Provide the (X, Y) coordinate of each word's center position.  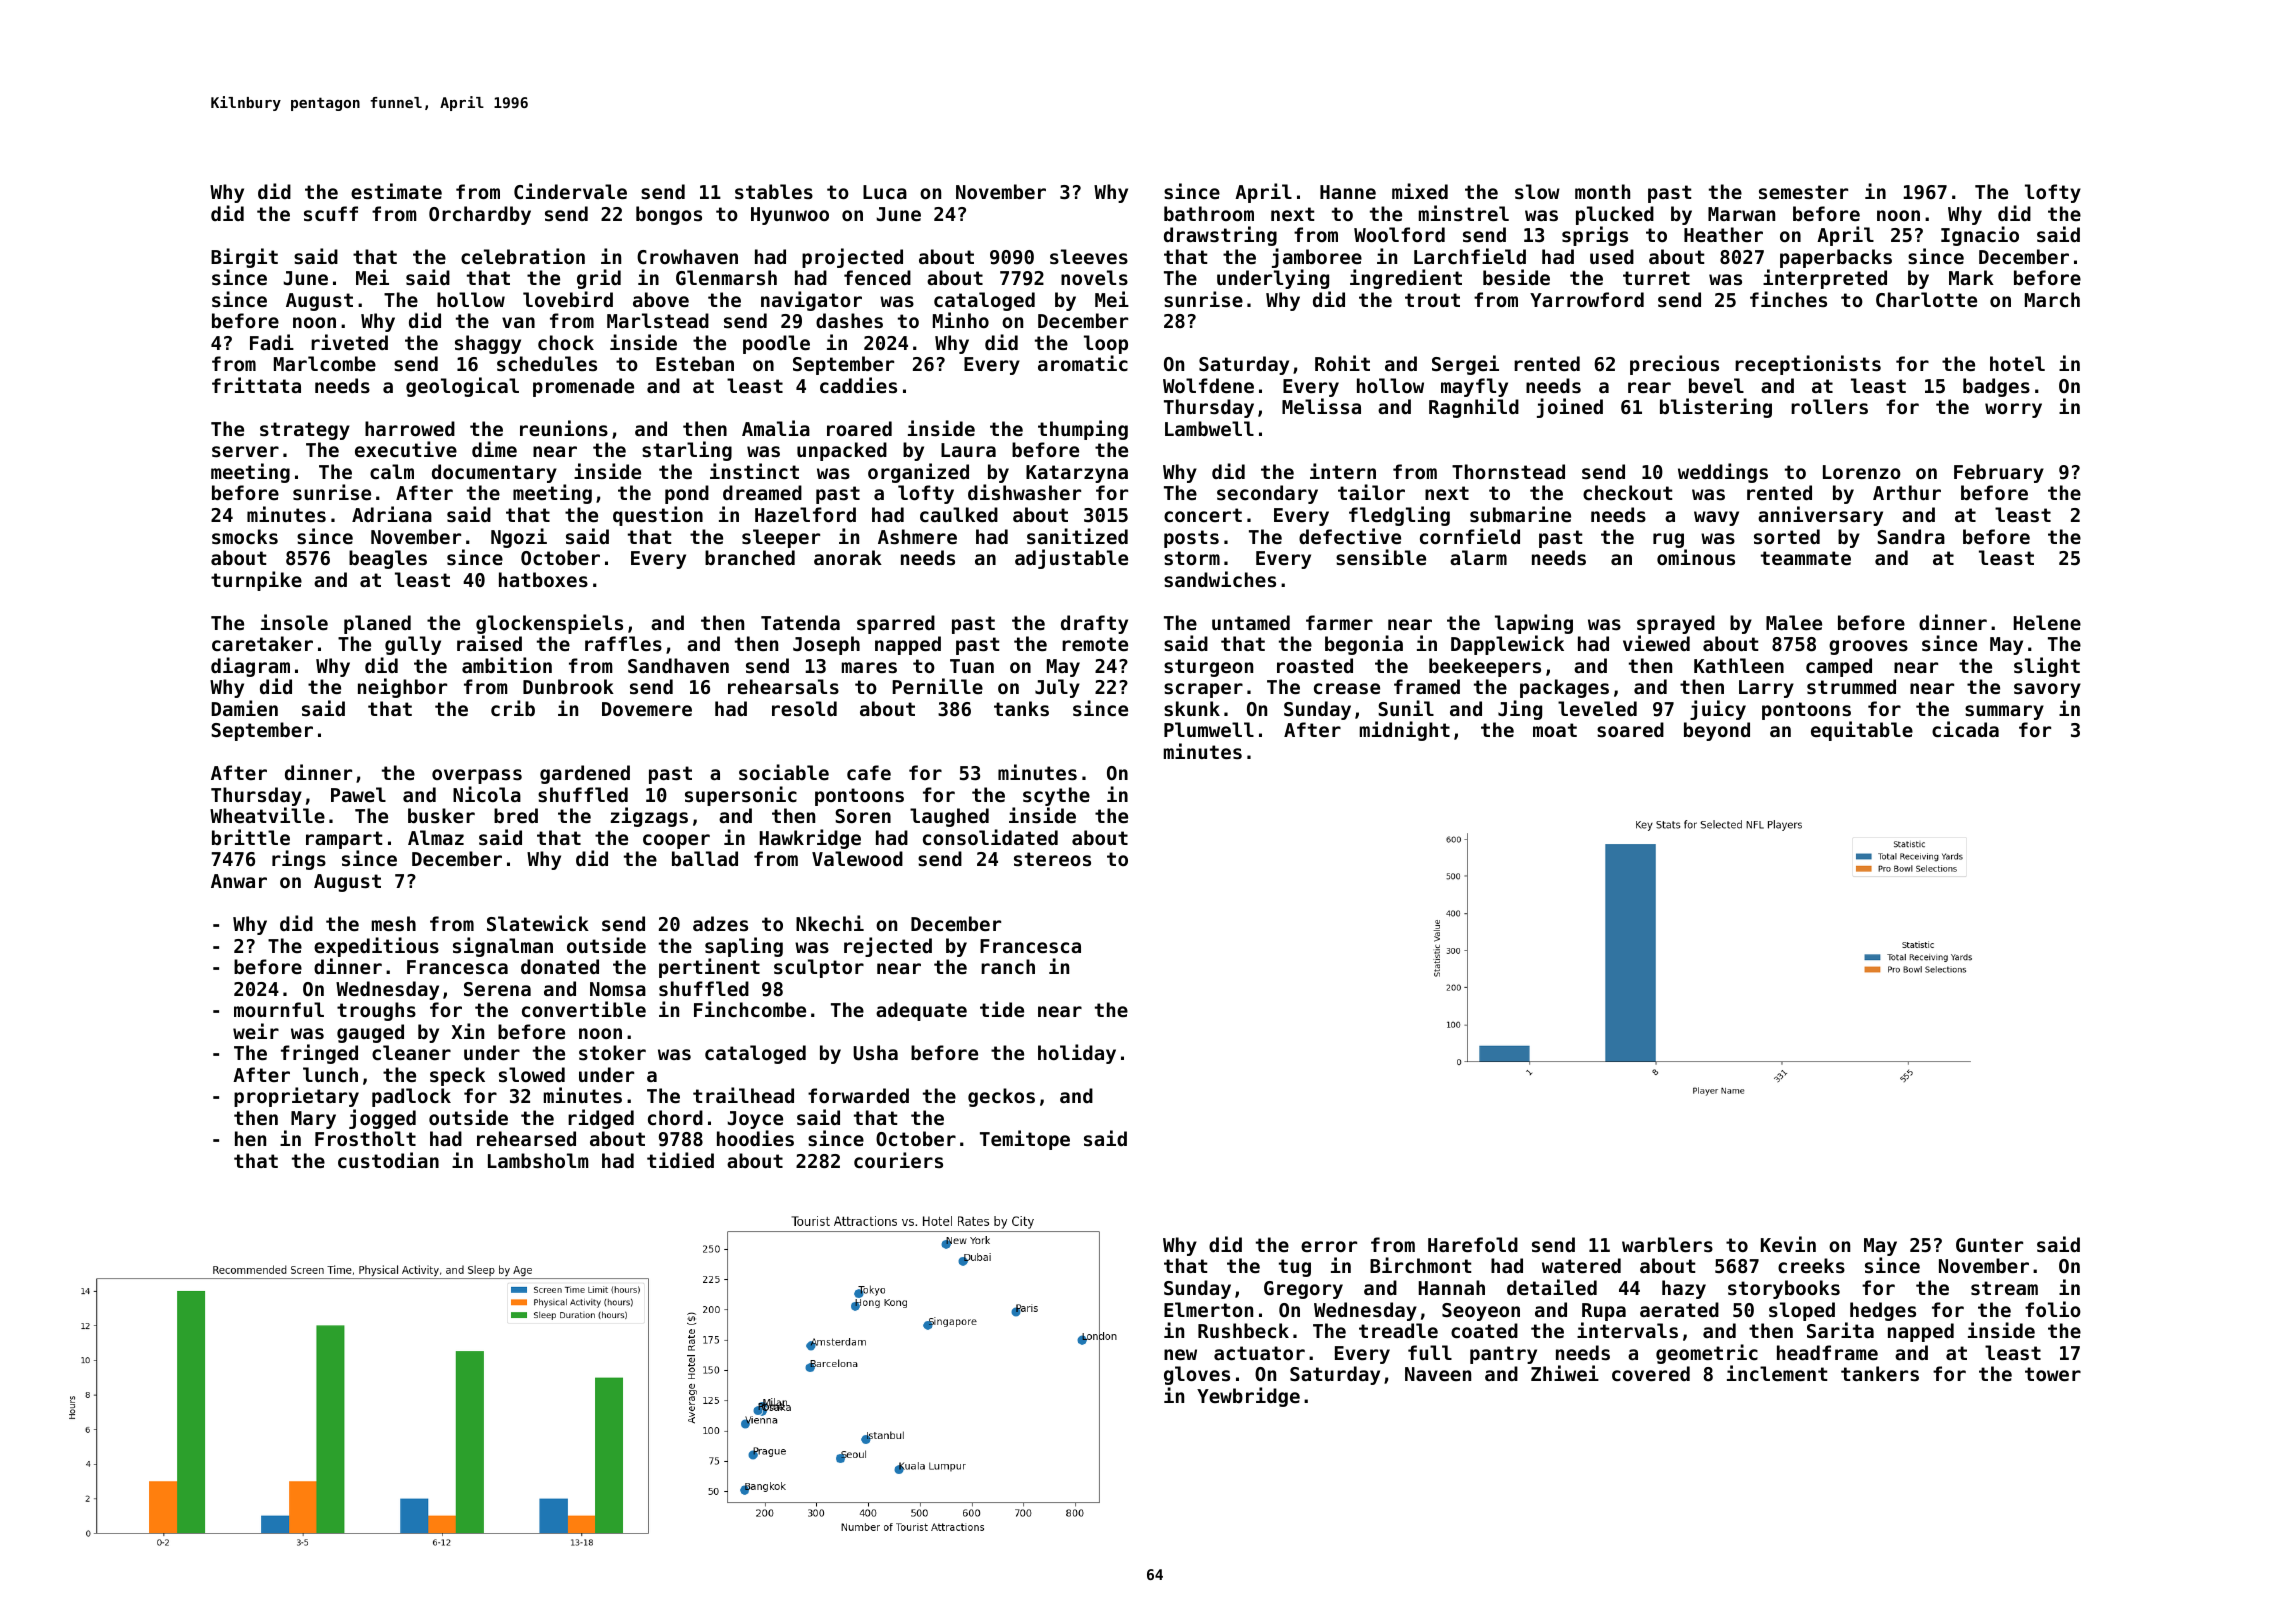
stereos (1052, 859)
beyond (1717, 731)
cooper (676, 841)
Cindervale (570, 191)
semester (1803, 192)
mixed (1420, 191)
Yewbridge (1248, 1397)
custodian (388, 1160)
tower (2053, 1374)
